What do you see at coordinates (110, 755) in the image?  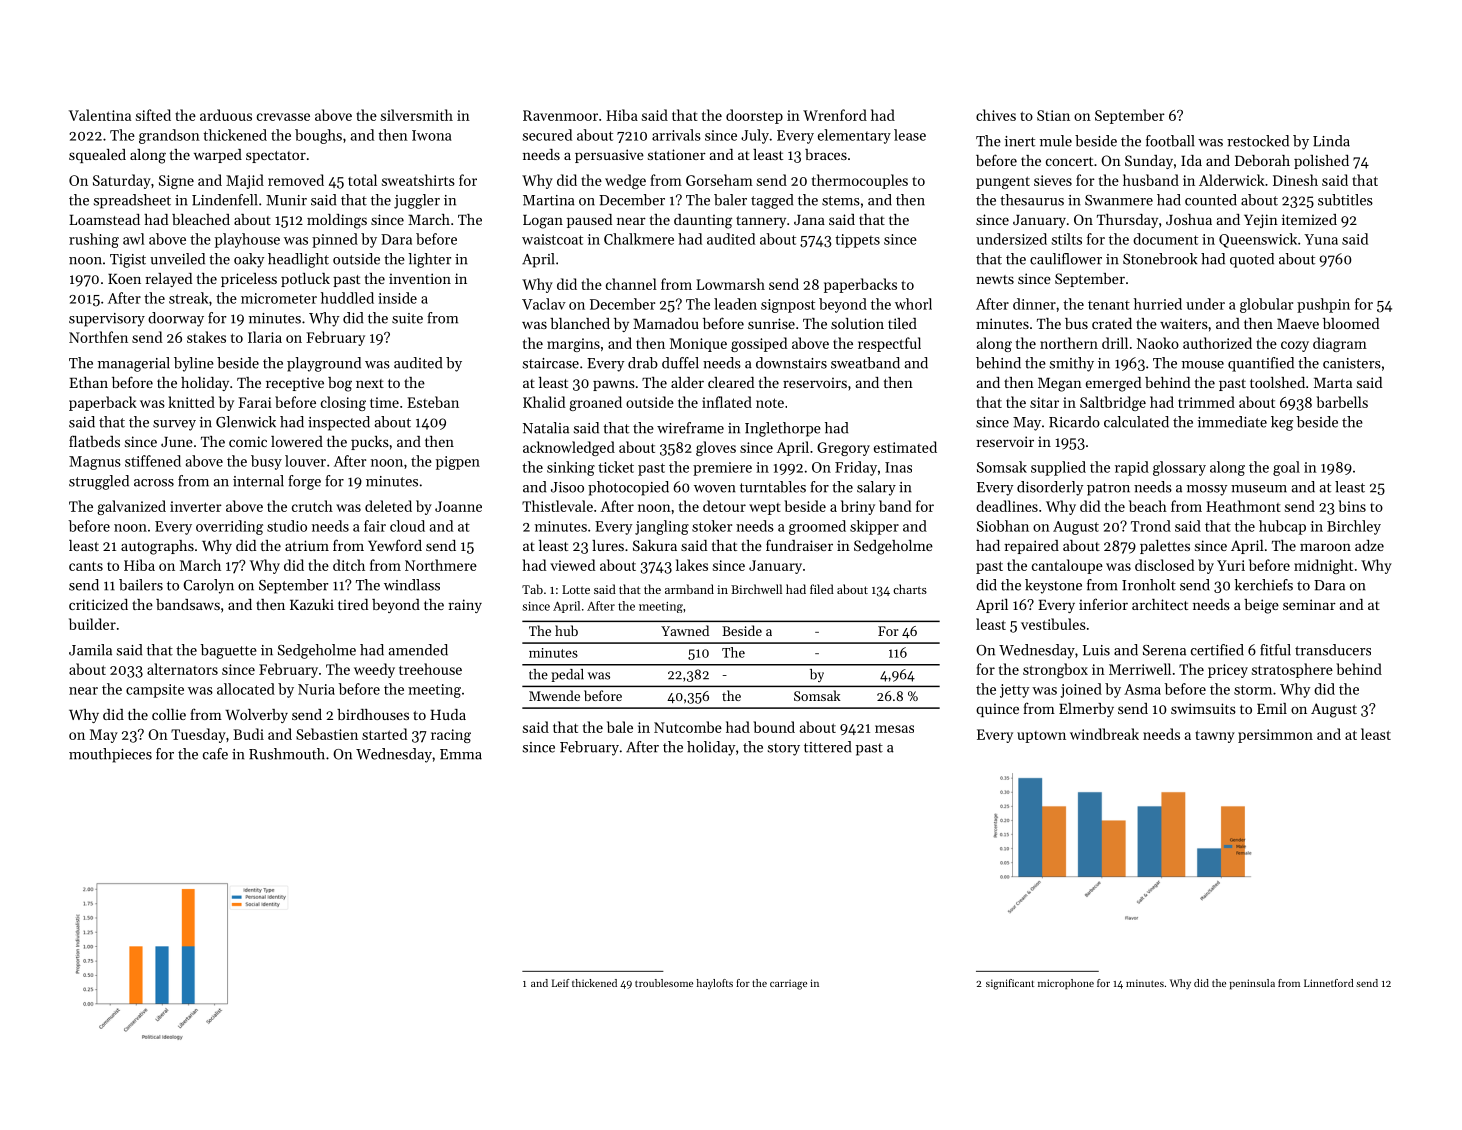 I see `mouthpieces` at bounding box center [110, 755].
